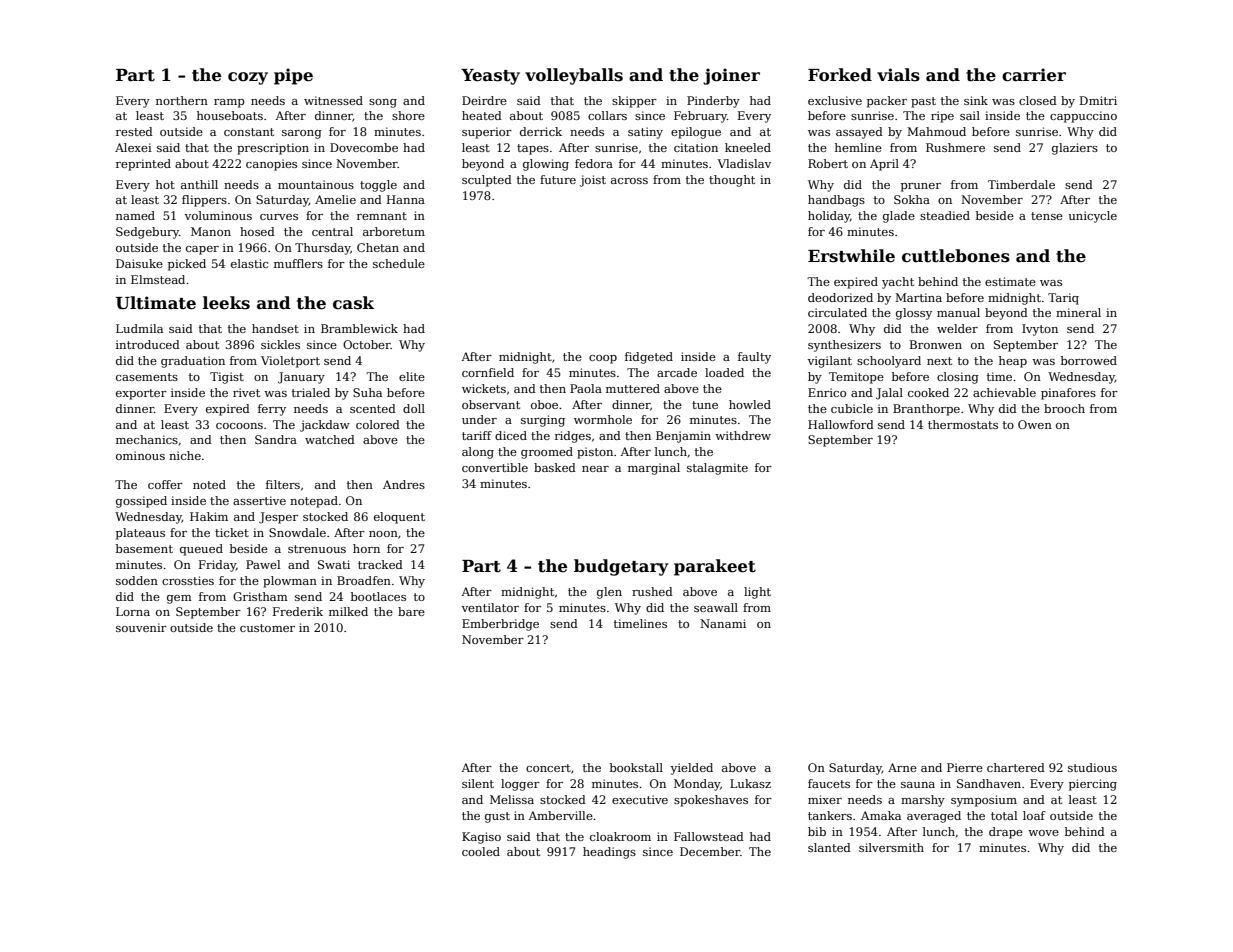 This page has width=1233, height=952. I want to click on parakeet, so click(715, 567).
